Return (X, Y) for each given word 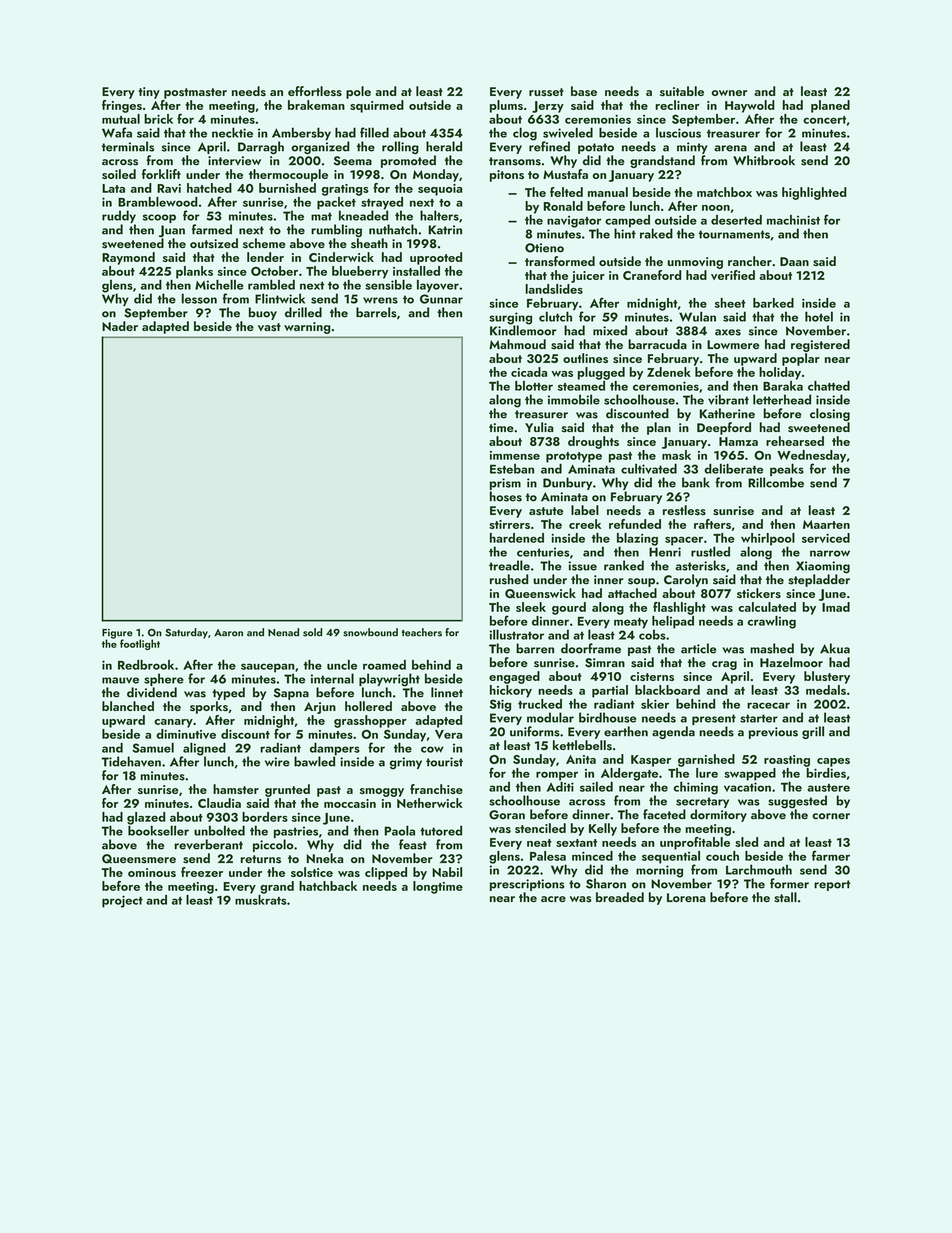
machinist (793, 220)
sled (746, 842)
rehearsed (795, 441)
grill (813, 732)
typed (228, 693)
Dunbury (567, 483)
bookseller (158, 830)
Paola (400, 830)
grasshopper (370, 721)
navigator (574, 222)
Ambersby (301, 133)
